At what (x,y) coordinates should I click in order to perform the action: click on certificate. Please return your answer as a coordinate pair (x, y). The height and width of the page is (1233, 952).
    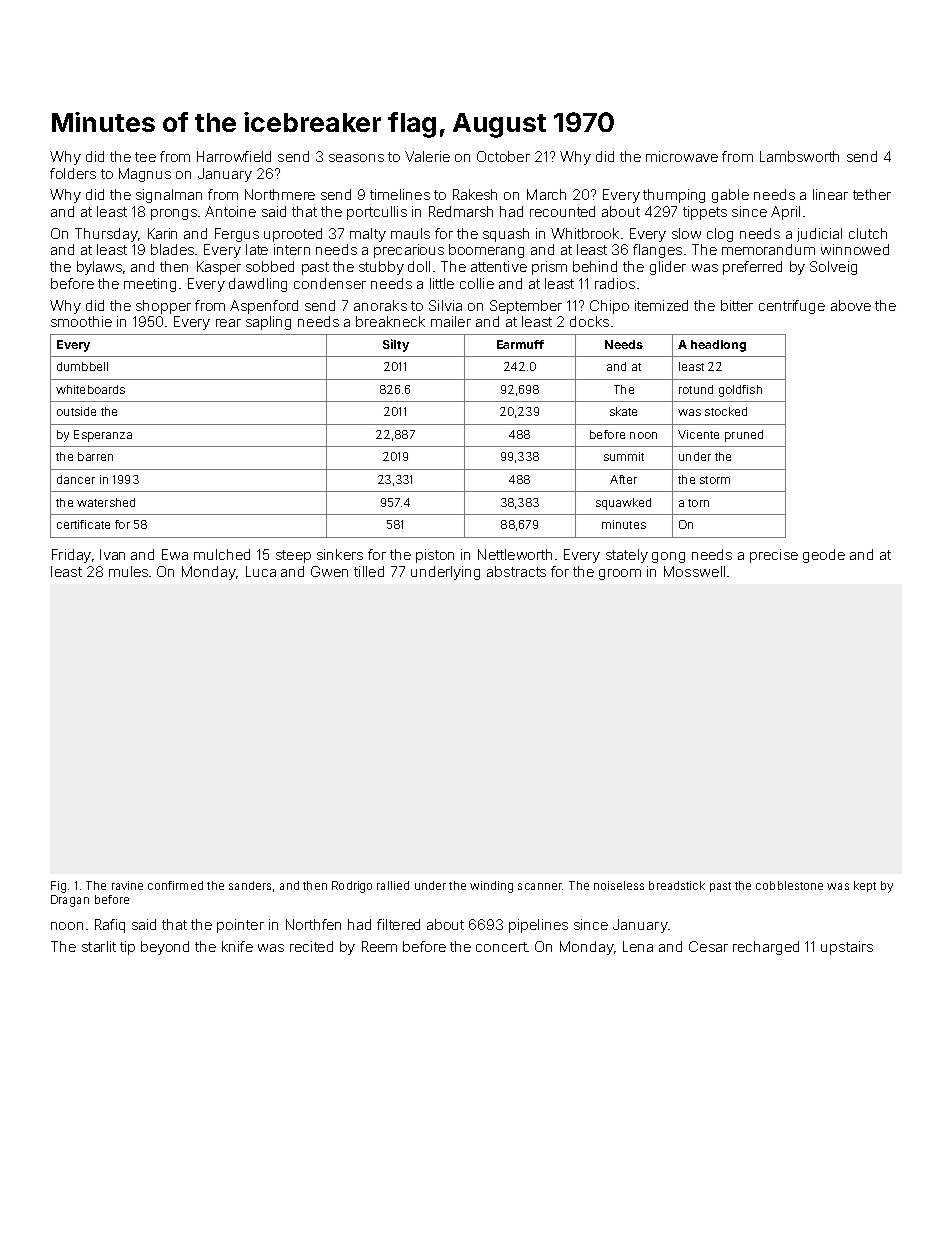
    Looking at the image, I should click on (83, 524).
